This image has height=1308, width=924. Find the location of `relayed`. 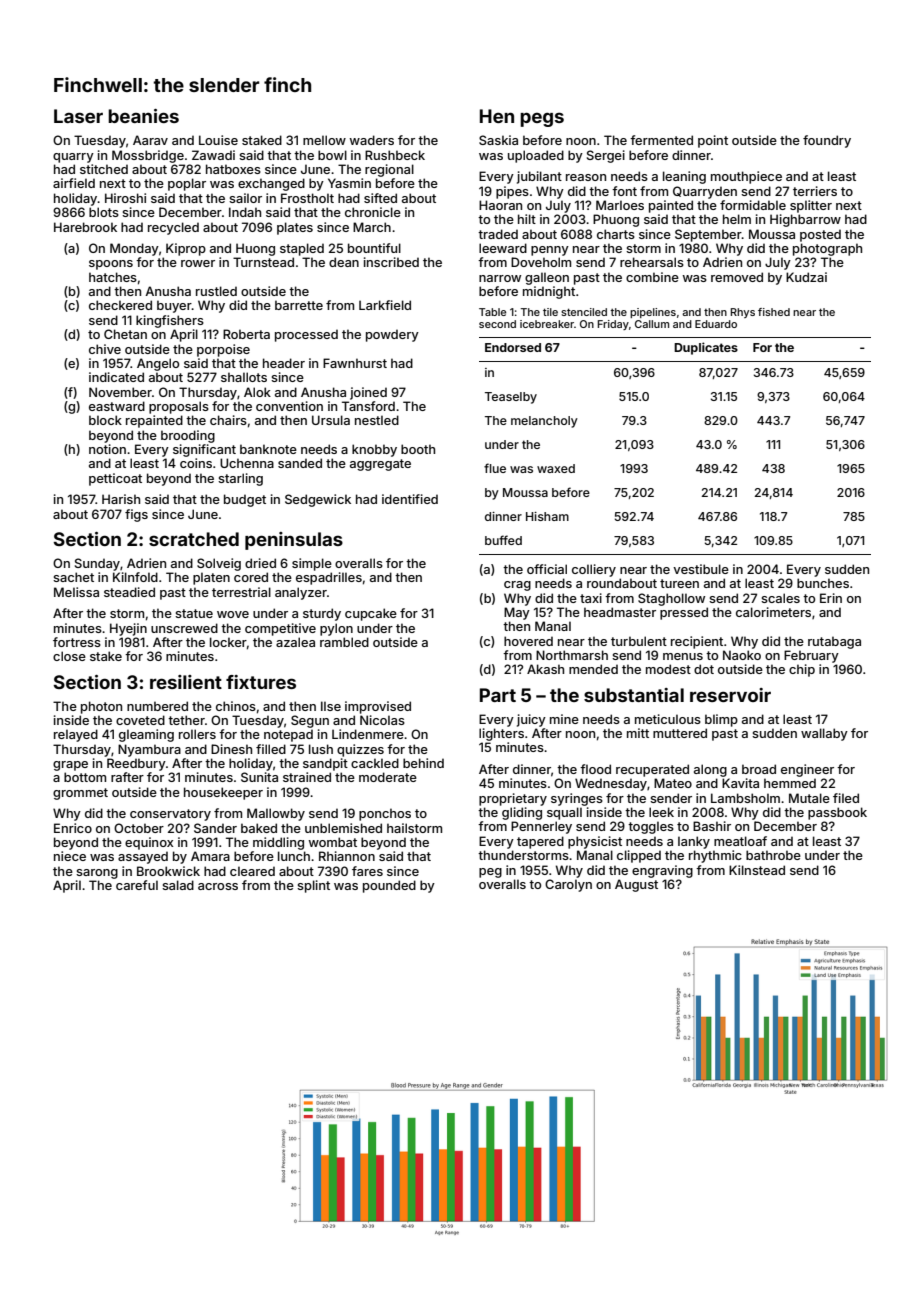

relayed is located at coordinates (76, 735).
